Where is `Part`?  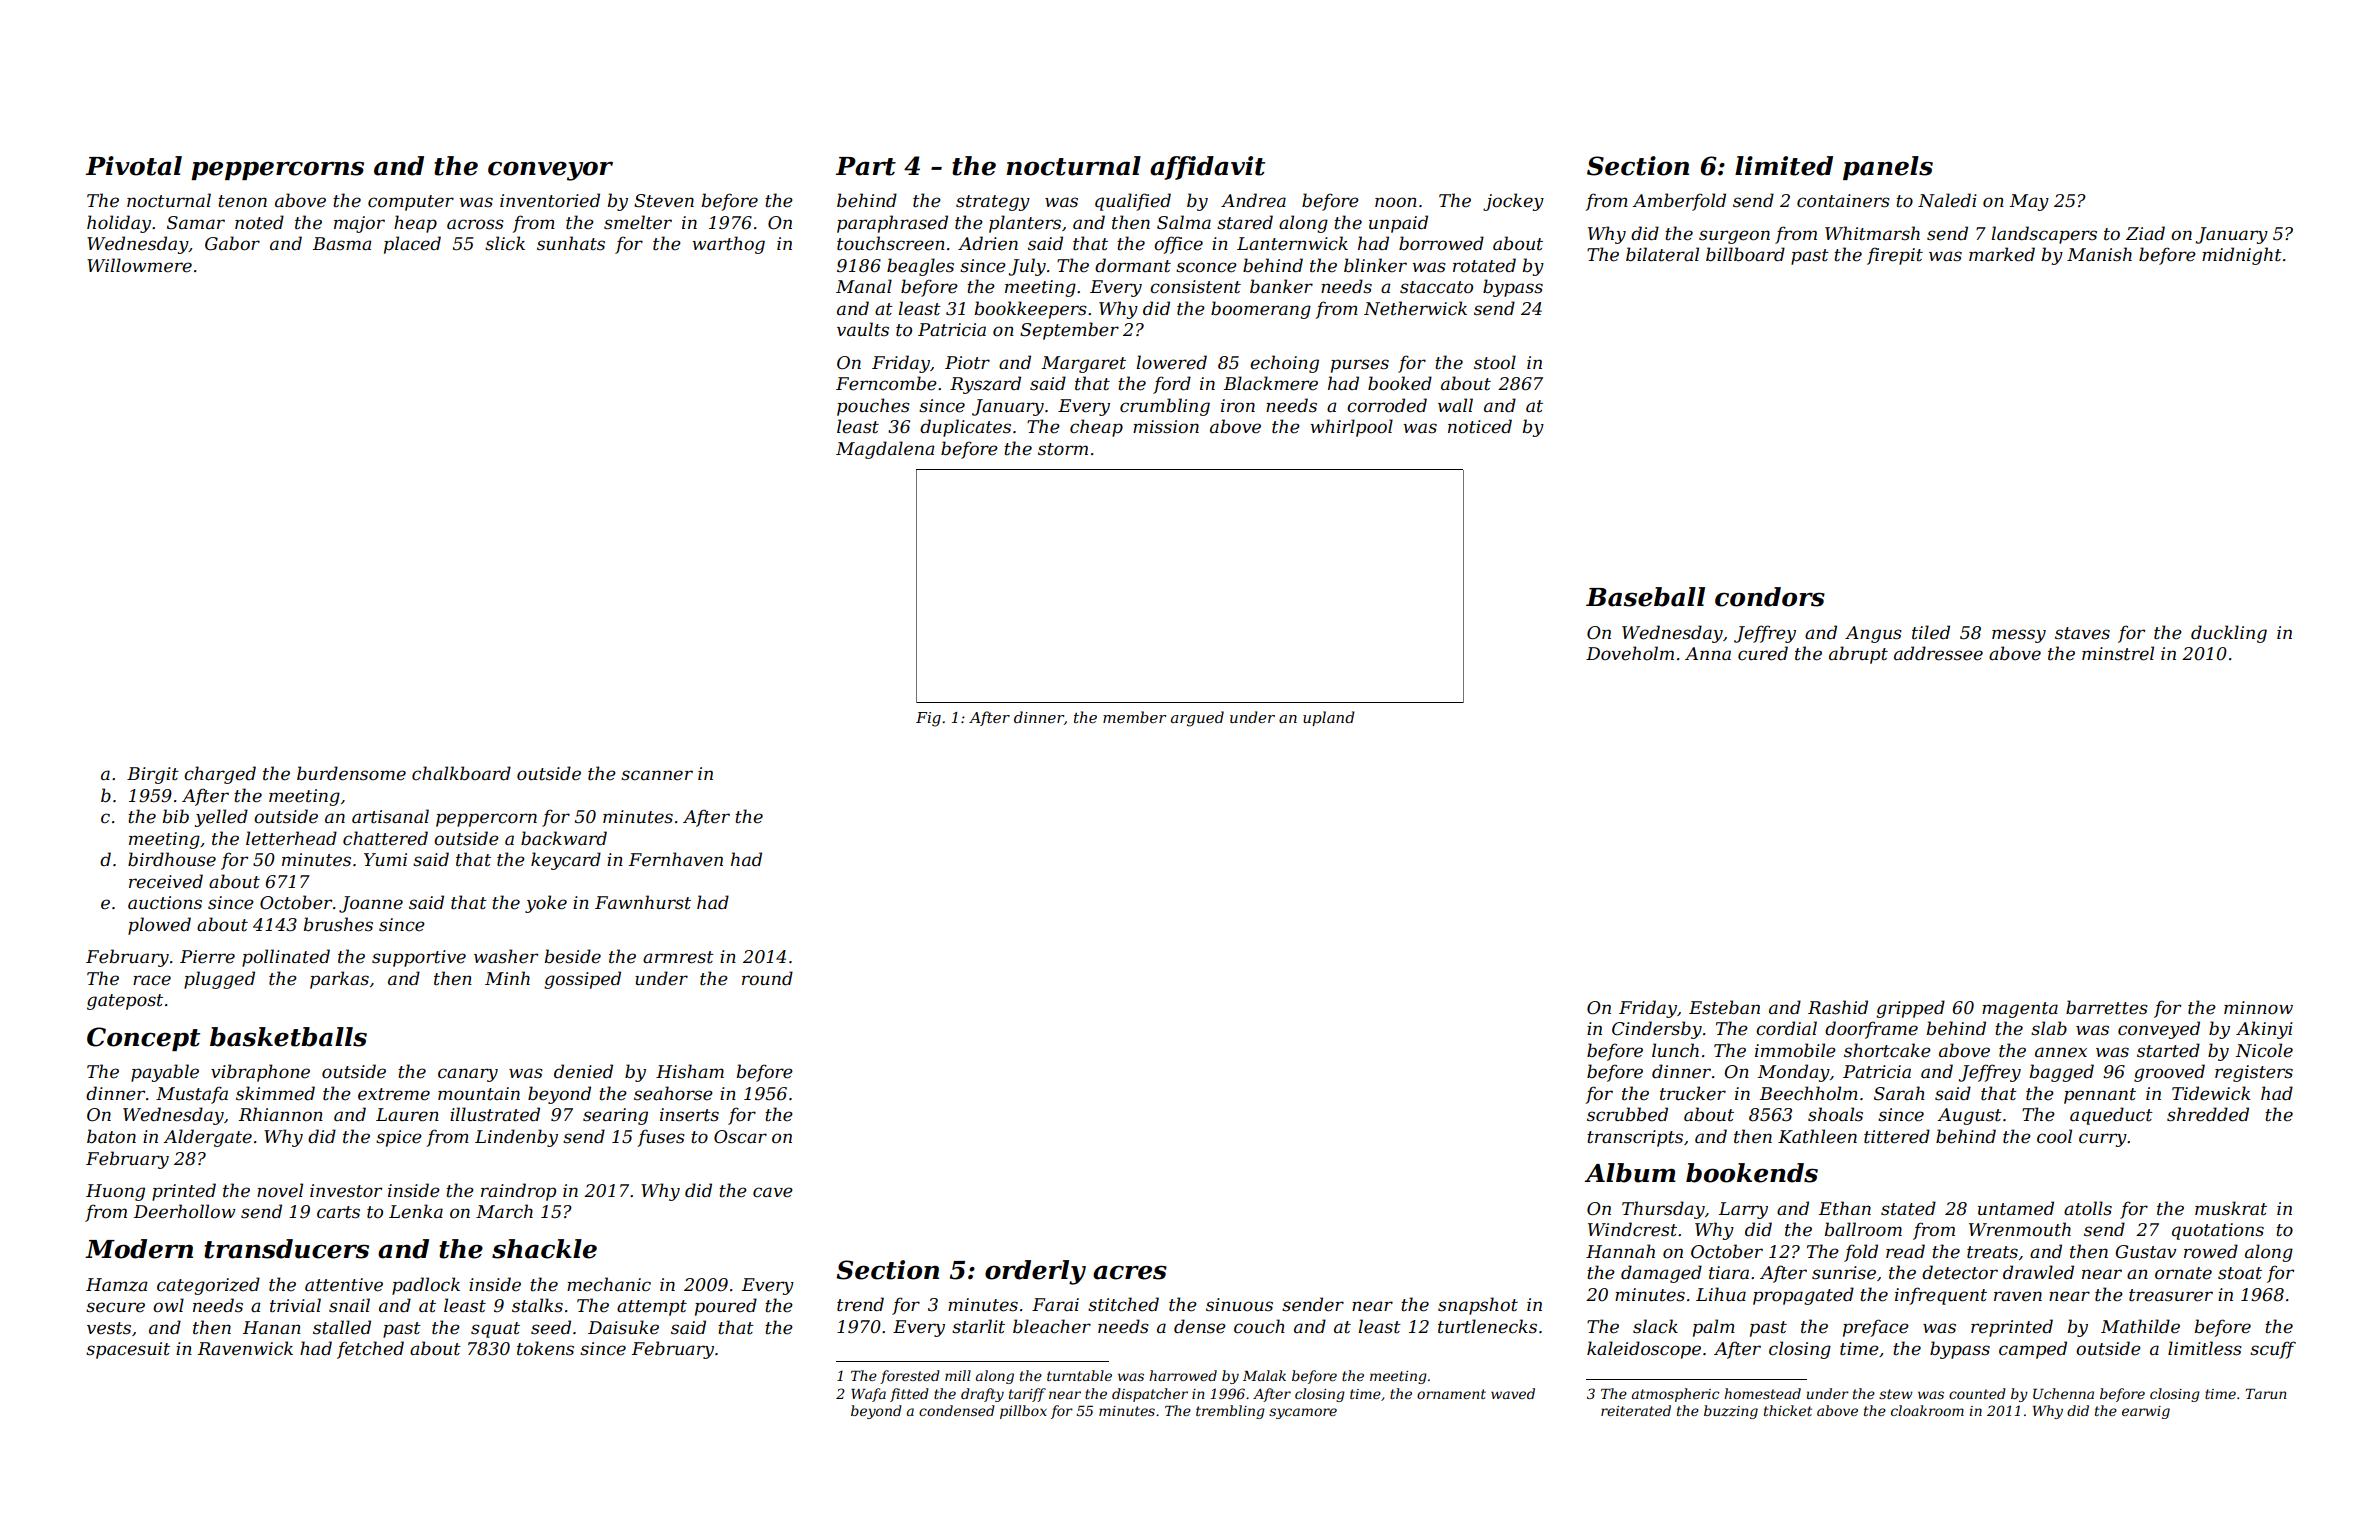 Part is located at coordinates (866, 166).
